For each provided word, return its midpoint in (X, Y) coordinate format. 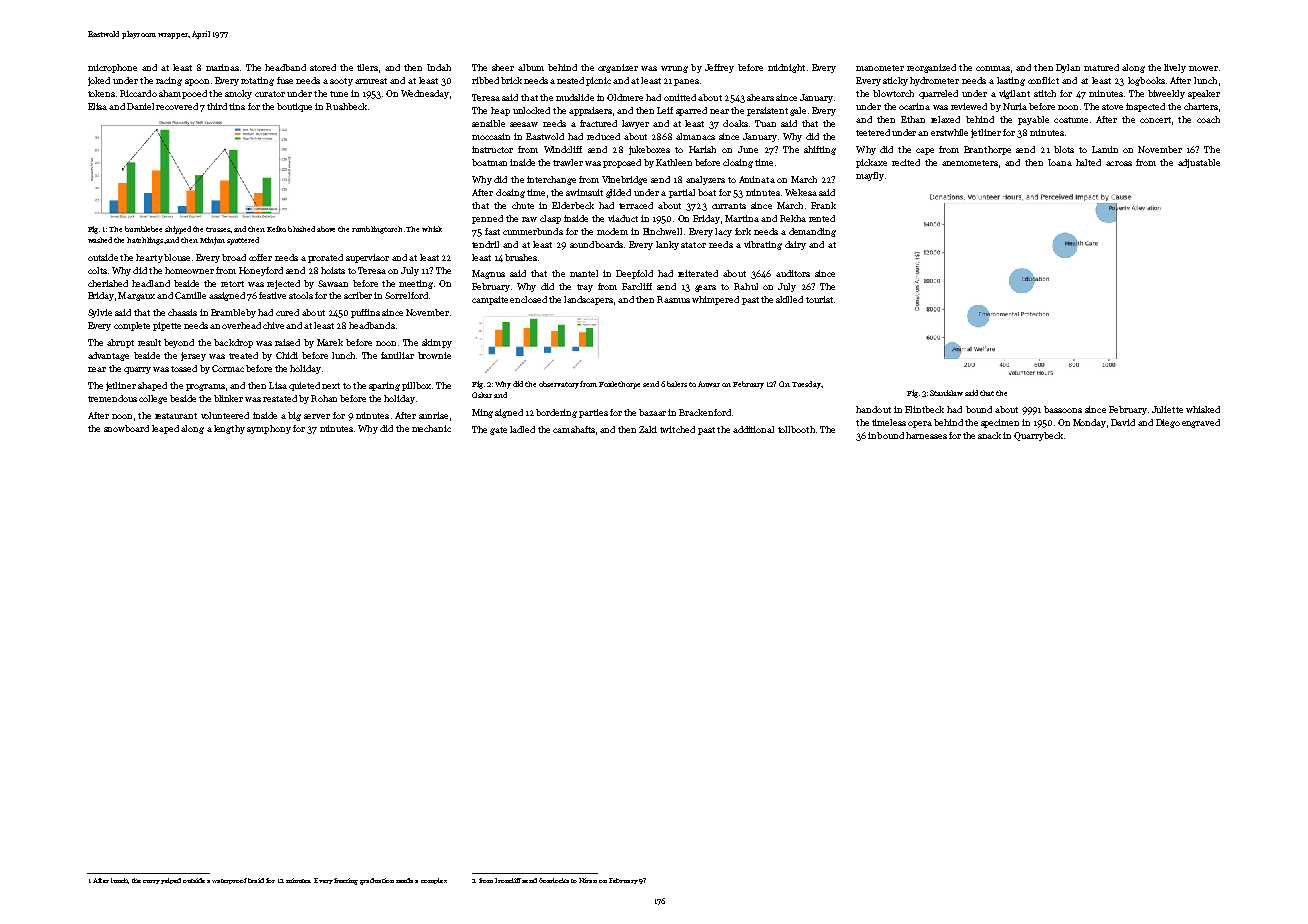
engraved (1201, 423)
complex (434, 881)
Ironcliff (508, 880)
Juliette (1167, 409)
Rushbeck (346, 106)
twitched (677, 429)
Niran (588, 880)
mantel (584, 273)
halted (1088, 162)
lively (1175, 68)
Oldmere (625, 97)
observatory (560, 385)
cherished (108, 283)
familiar (397, 355)
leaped (165, 429)
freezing (346, 881)
